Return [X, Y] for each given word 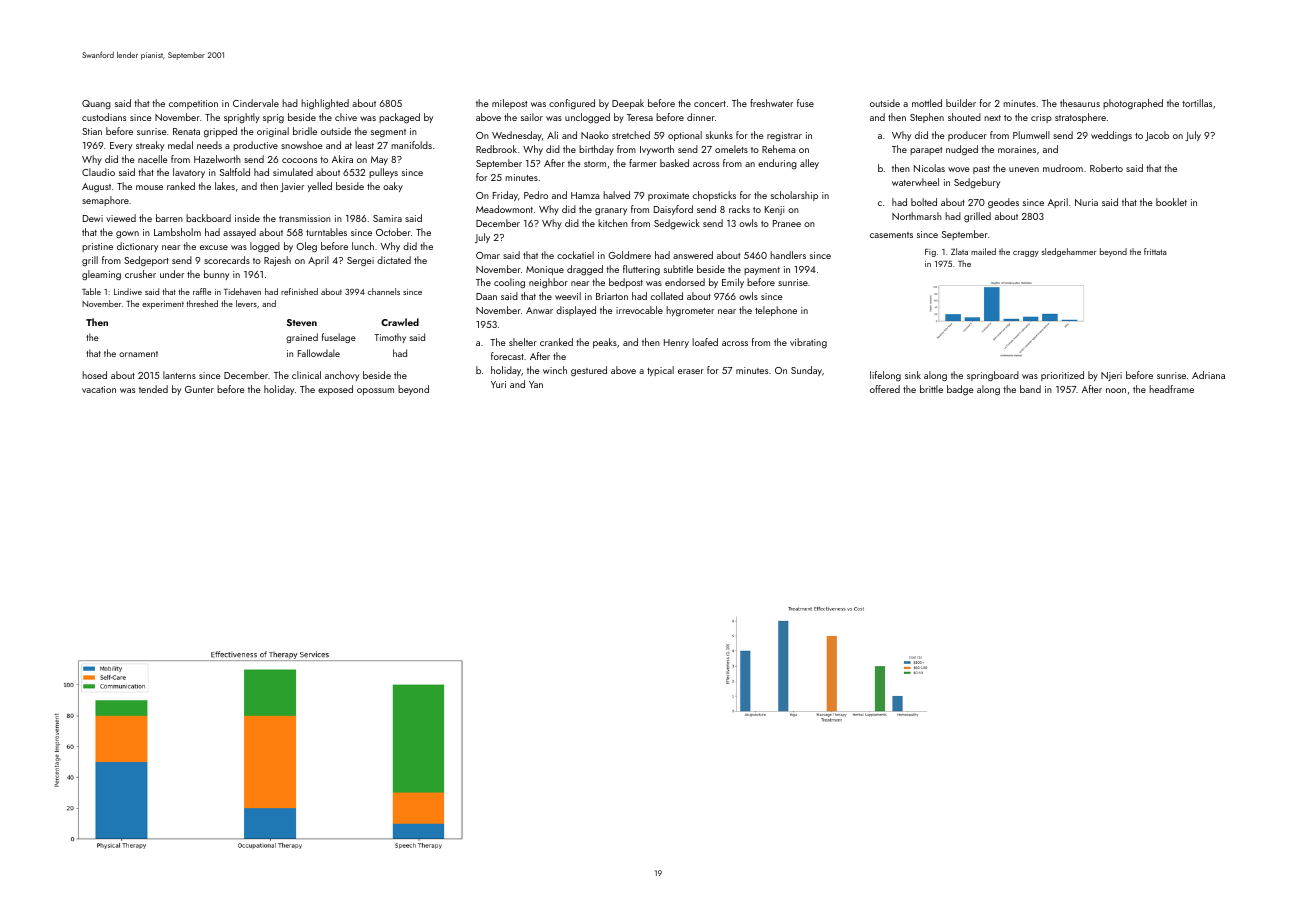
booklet [1171, 202]
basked [674, 163]
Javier [292, 187]
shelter [523, 342]
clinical [306, 375]
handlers [788, 255]
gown [127, 235]
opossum [375, 391]
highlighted [325, 104]
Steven [302, 322]
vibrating [808, 343]
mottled [927, 103]
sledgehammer [1069, 252]
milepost [509, 104]
